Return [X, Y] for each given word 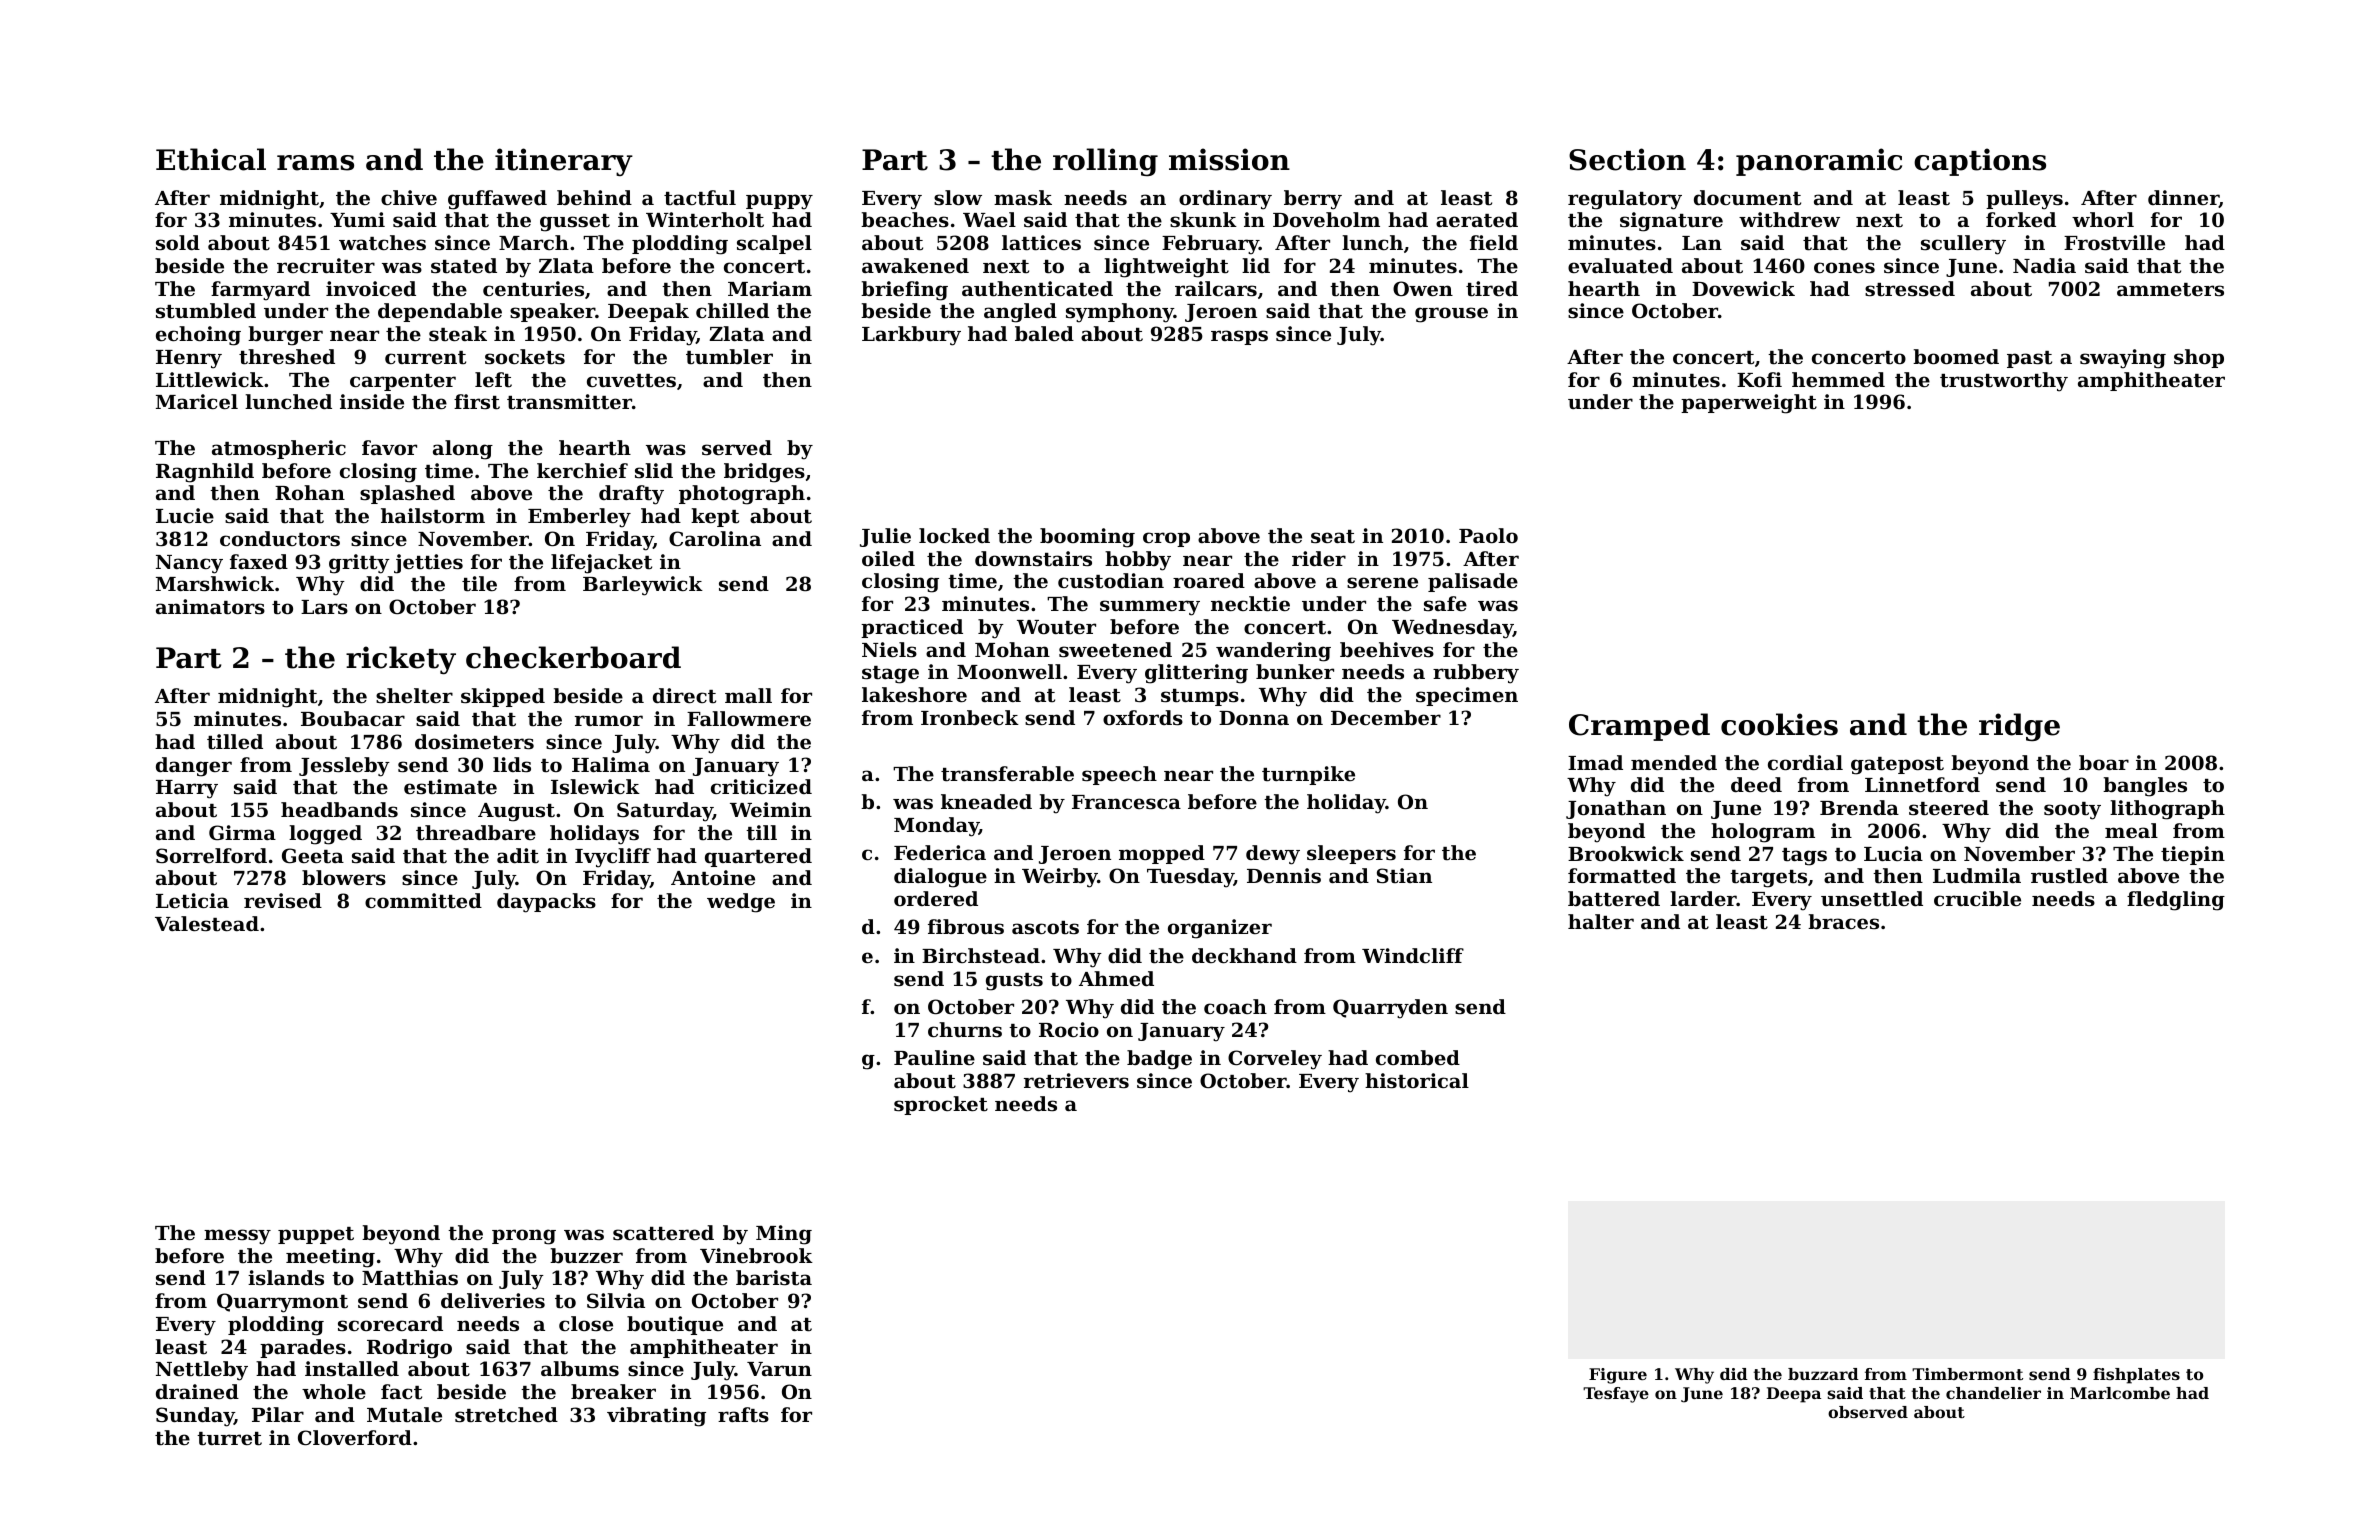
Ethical [211, 159]
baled [1044, 333]
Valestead [207, 923]
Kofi [1759, 379]
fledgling [2176, 901]
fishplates [2136, 1376]
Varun [779, 1369]
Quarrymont [282, 1303]
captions [1980, 162]
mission [1229, 159]
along [463, 450]
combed [1418, 1057]
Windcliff [1413, 955]
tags [1804, 857]
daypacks [546, 903]
